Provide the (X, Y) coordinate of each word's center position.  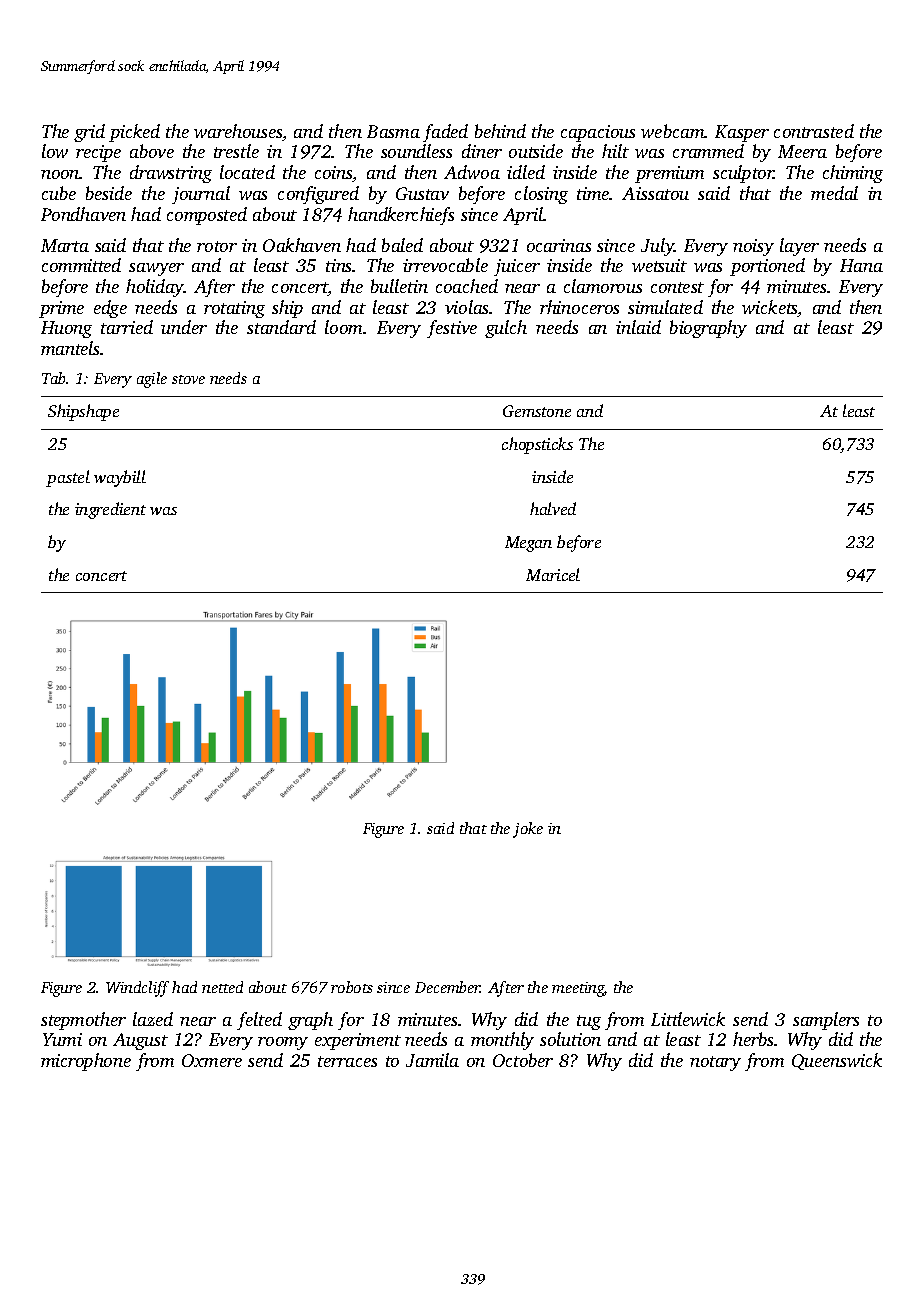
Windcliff (137, 989)
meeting (578, 989)
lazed (153, 1019)
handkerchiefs (401, 216)
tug (589, 1022)
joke (528, 830)
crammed (708, 151)
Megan (528, 544)
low (55, 151)
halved (553, 508)
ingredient (110, 510)
